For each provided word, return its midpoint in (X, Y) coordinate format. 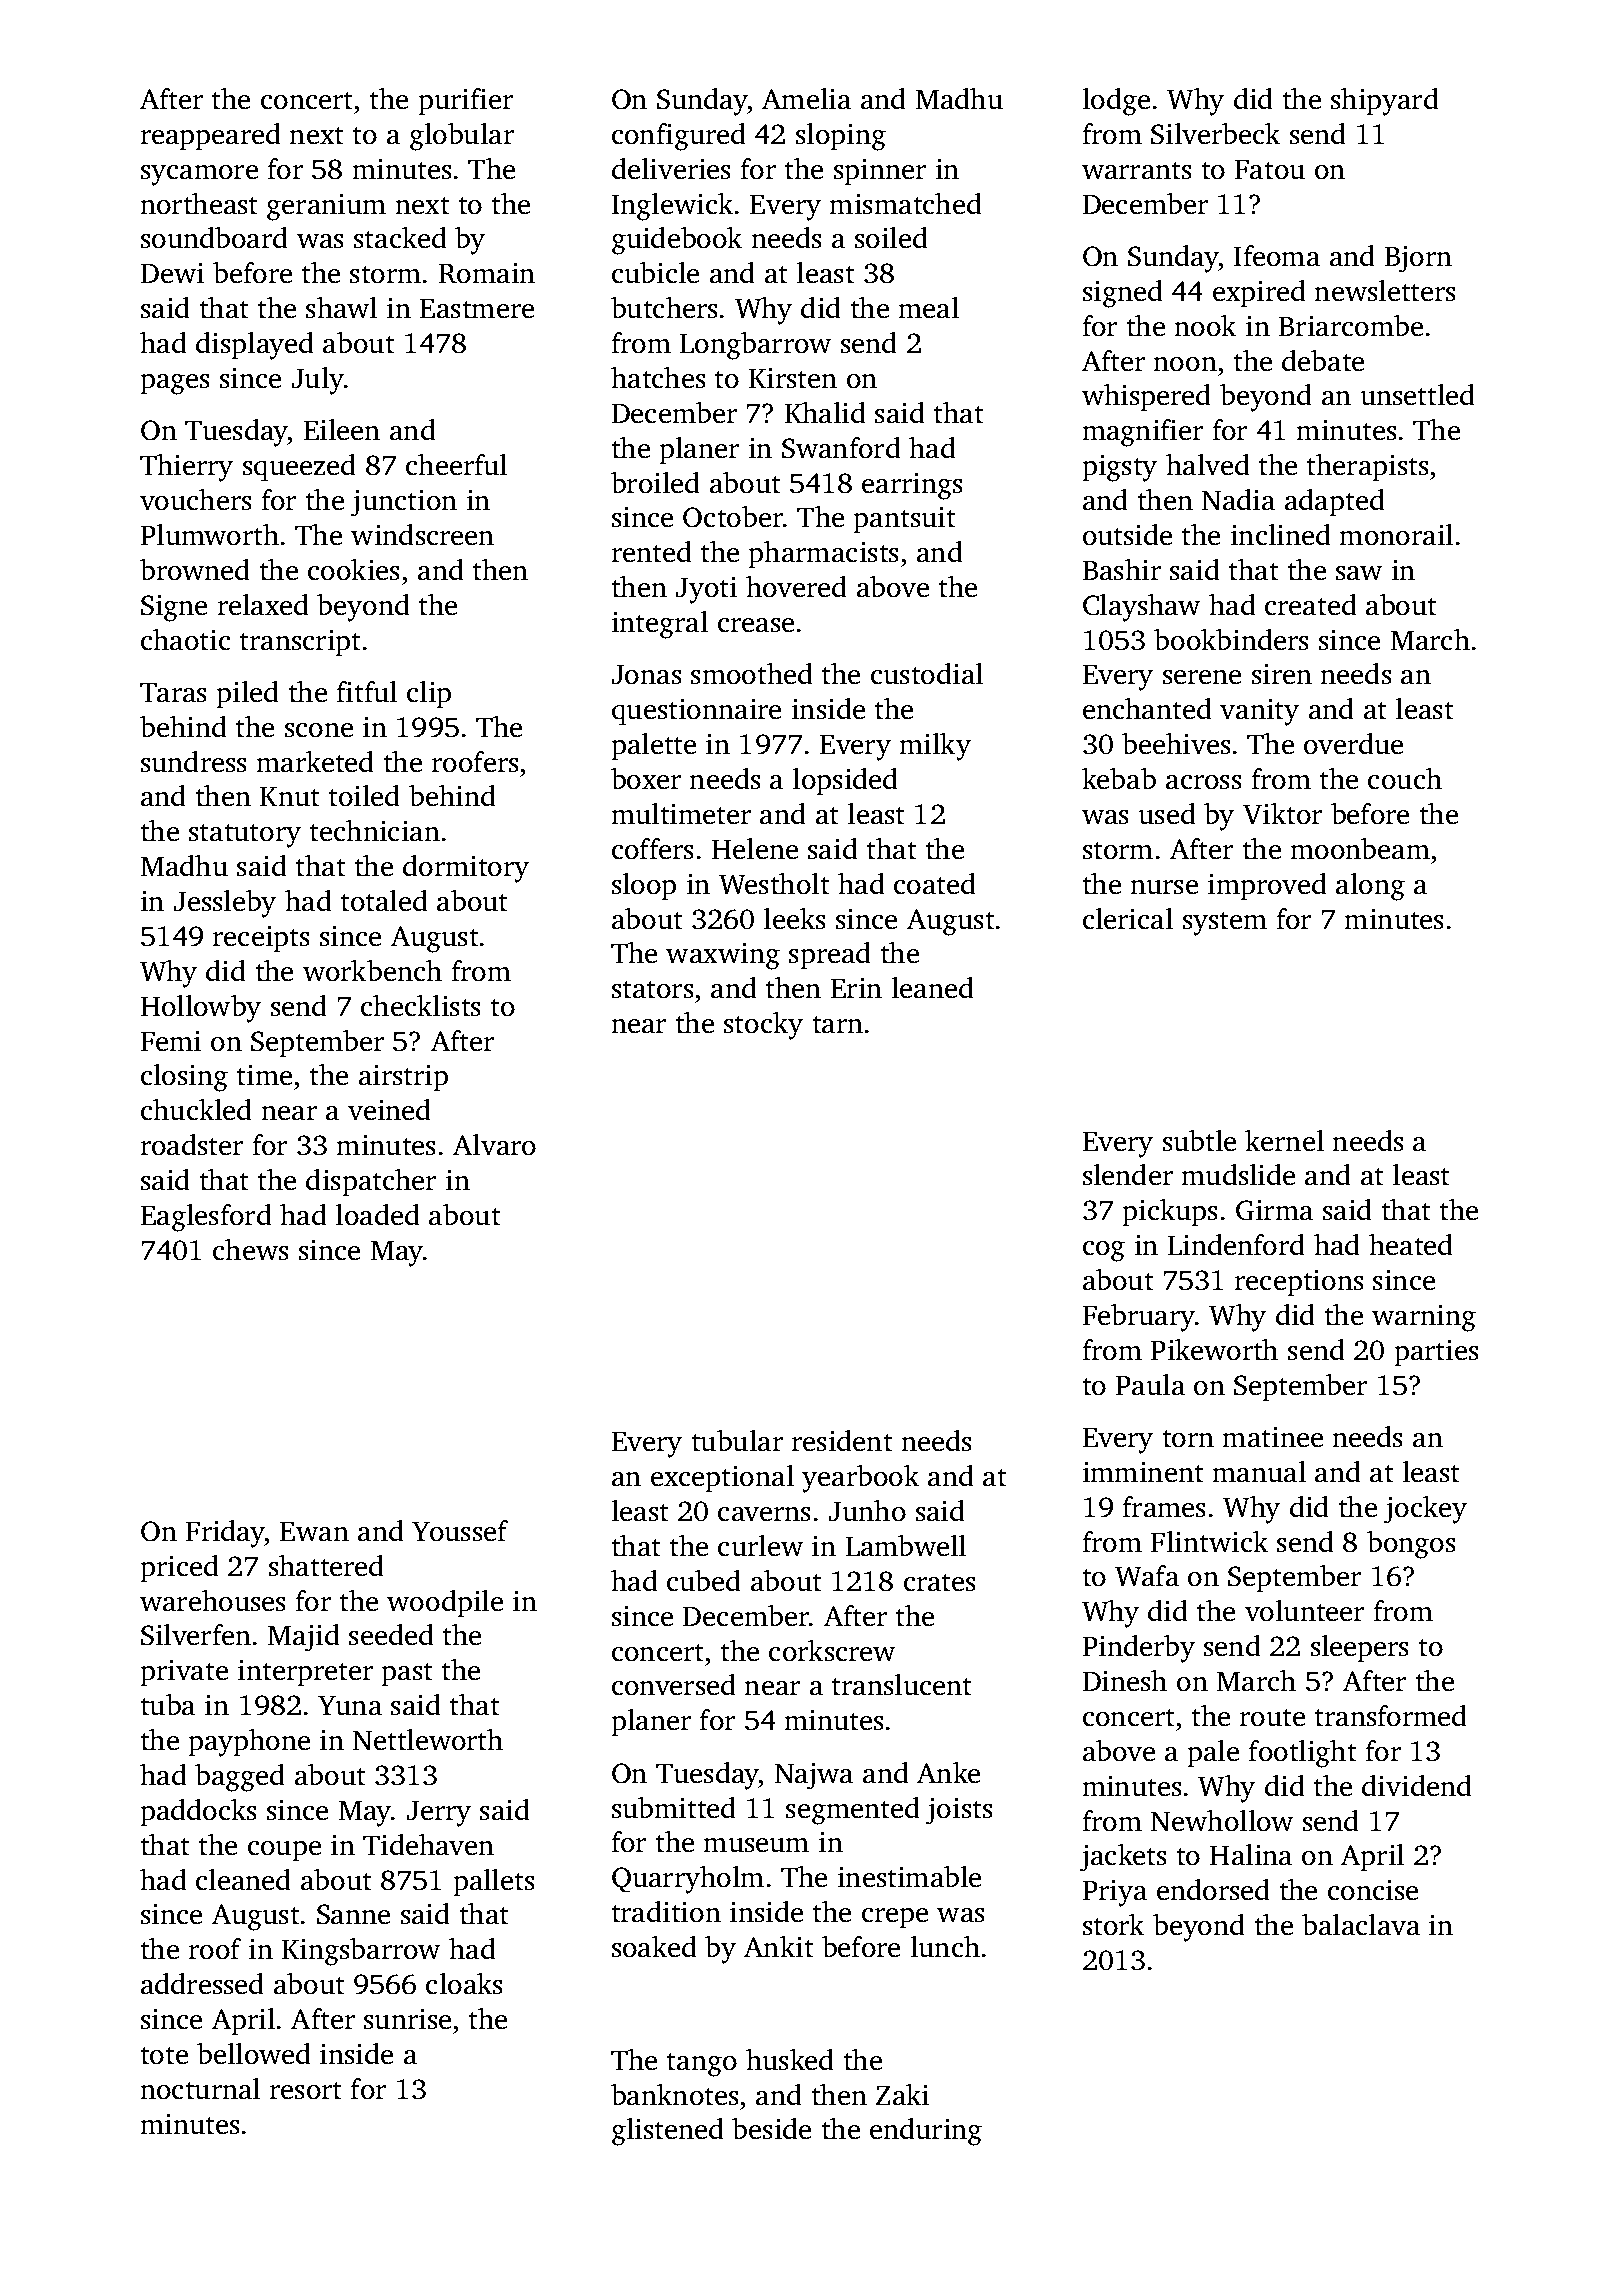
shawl (341, 308)
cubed (704, 1581)
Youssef (460, 1531)
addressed (202, 1984)
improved (1267, 886)
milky (935, 747)
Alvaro (494, 1145)
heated (1411, 1245)
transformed (1391, 1716)
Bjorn (1418, 259)
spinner (880, 172)
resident (842, 1441)
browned (195, 570)
